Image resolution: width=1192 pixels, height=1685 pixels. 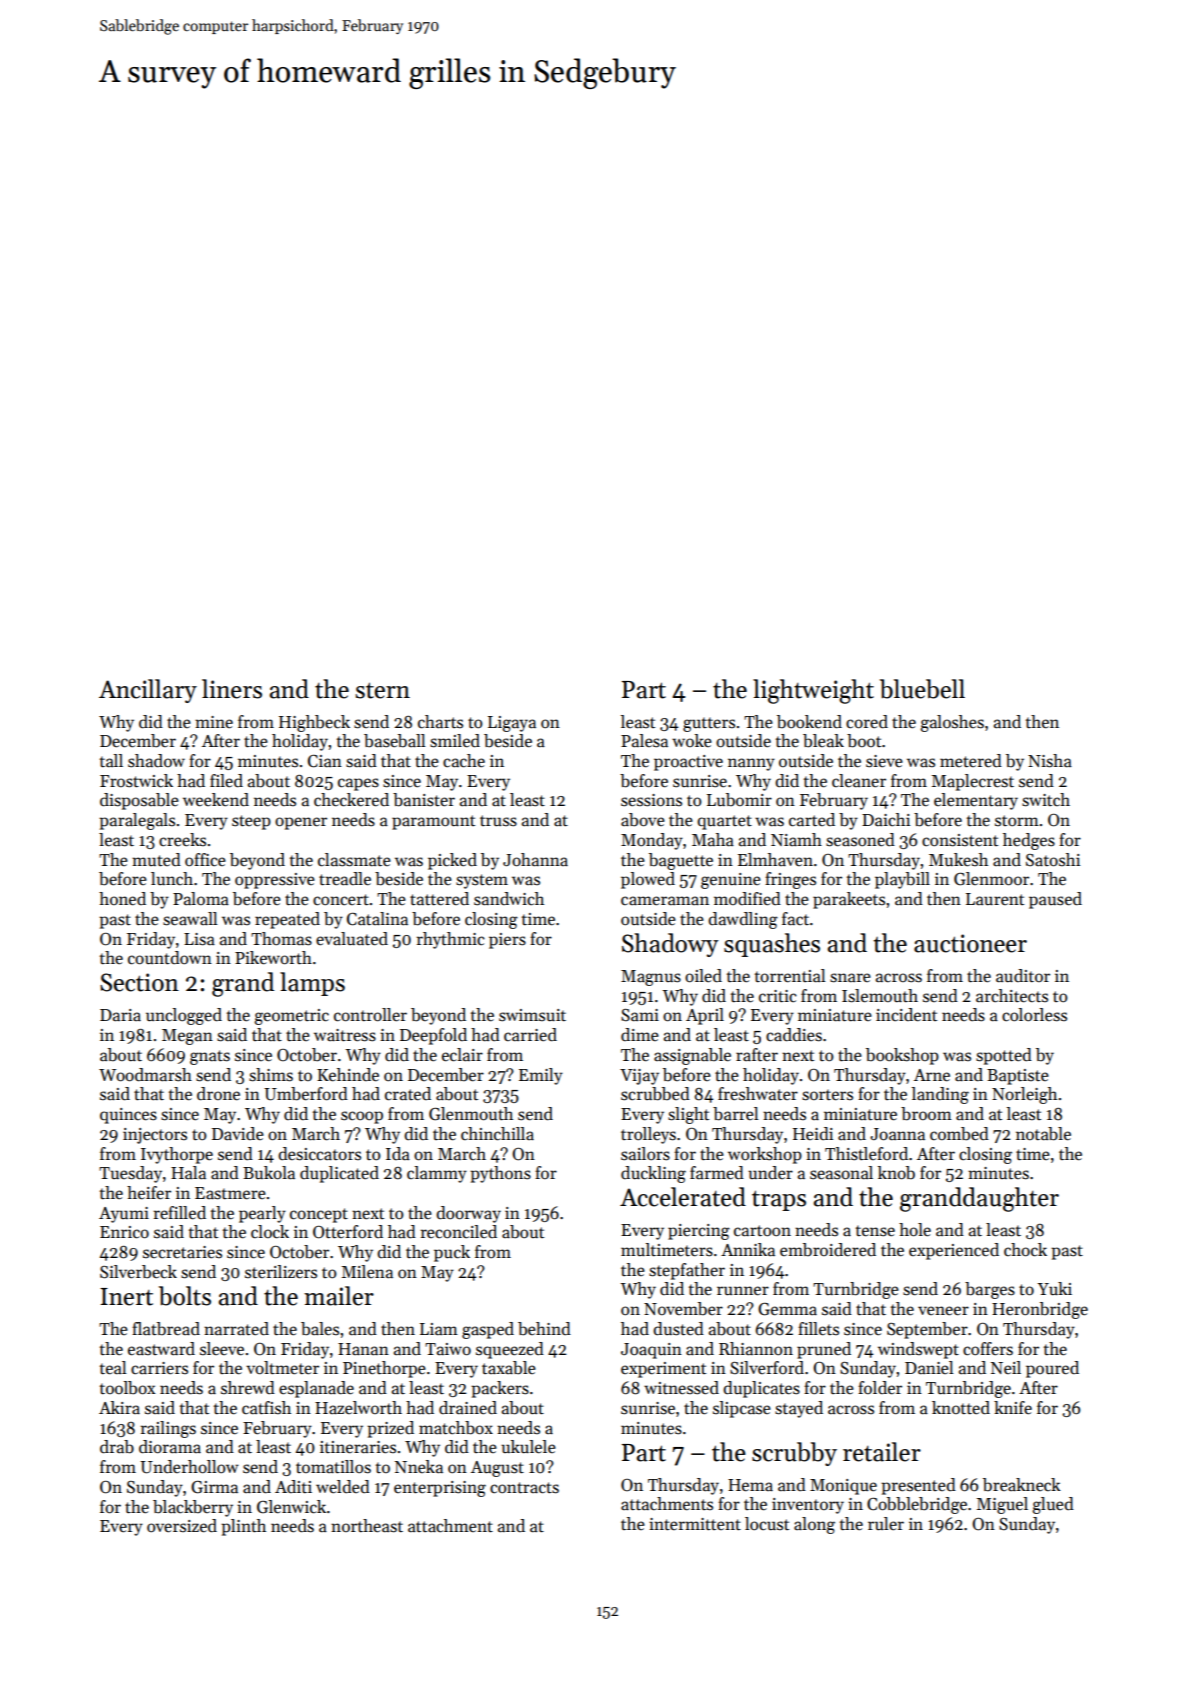 I want to click on Heidi, so click(x=813, y=1134).
